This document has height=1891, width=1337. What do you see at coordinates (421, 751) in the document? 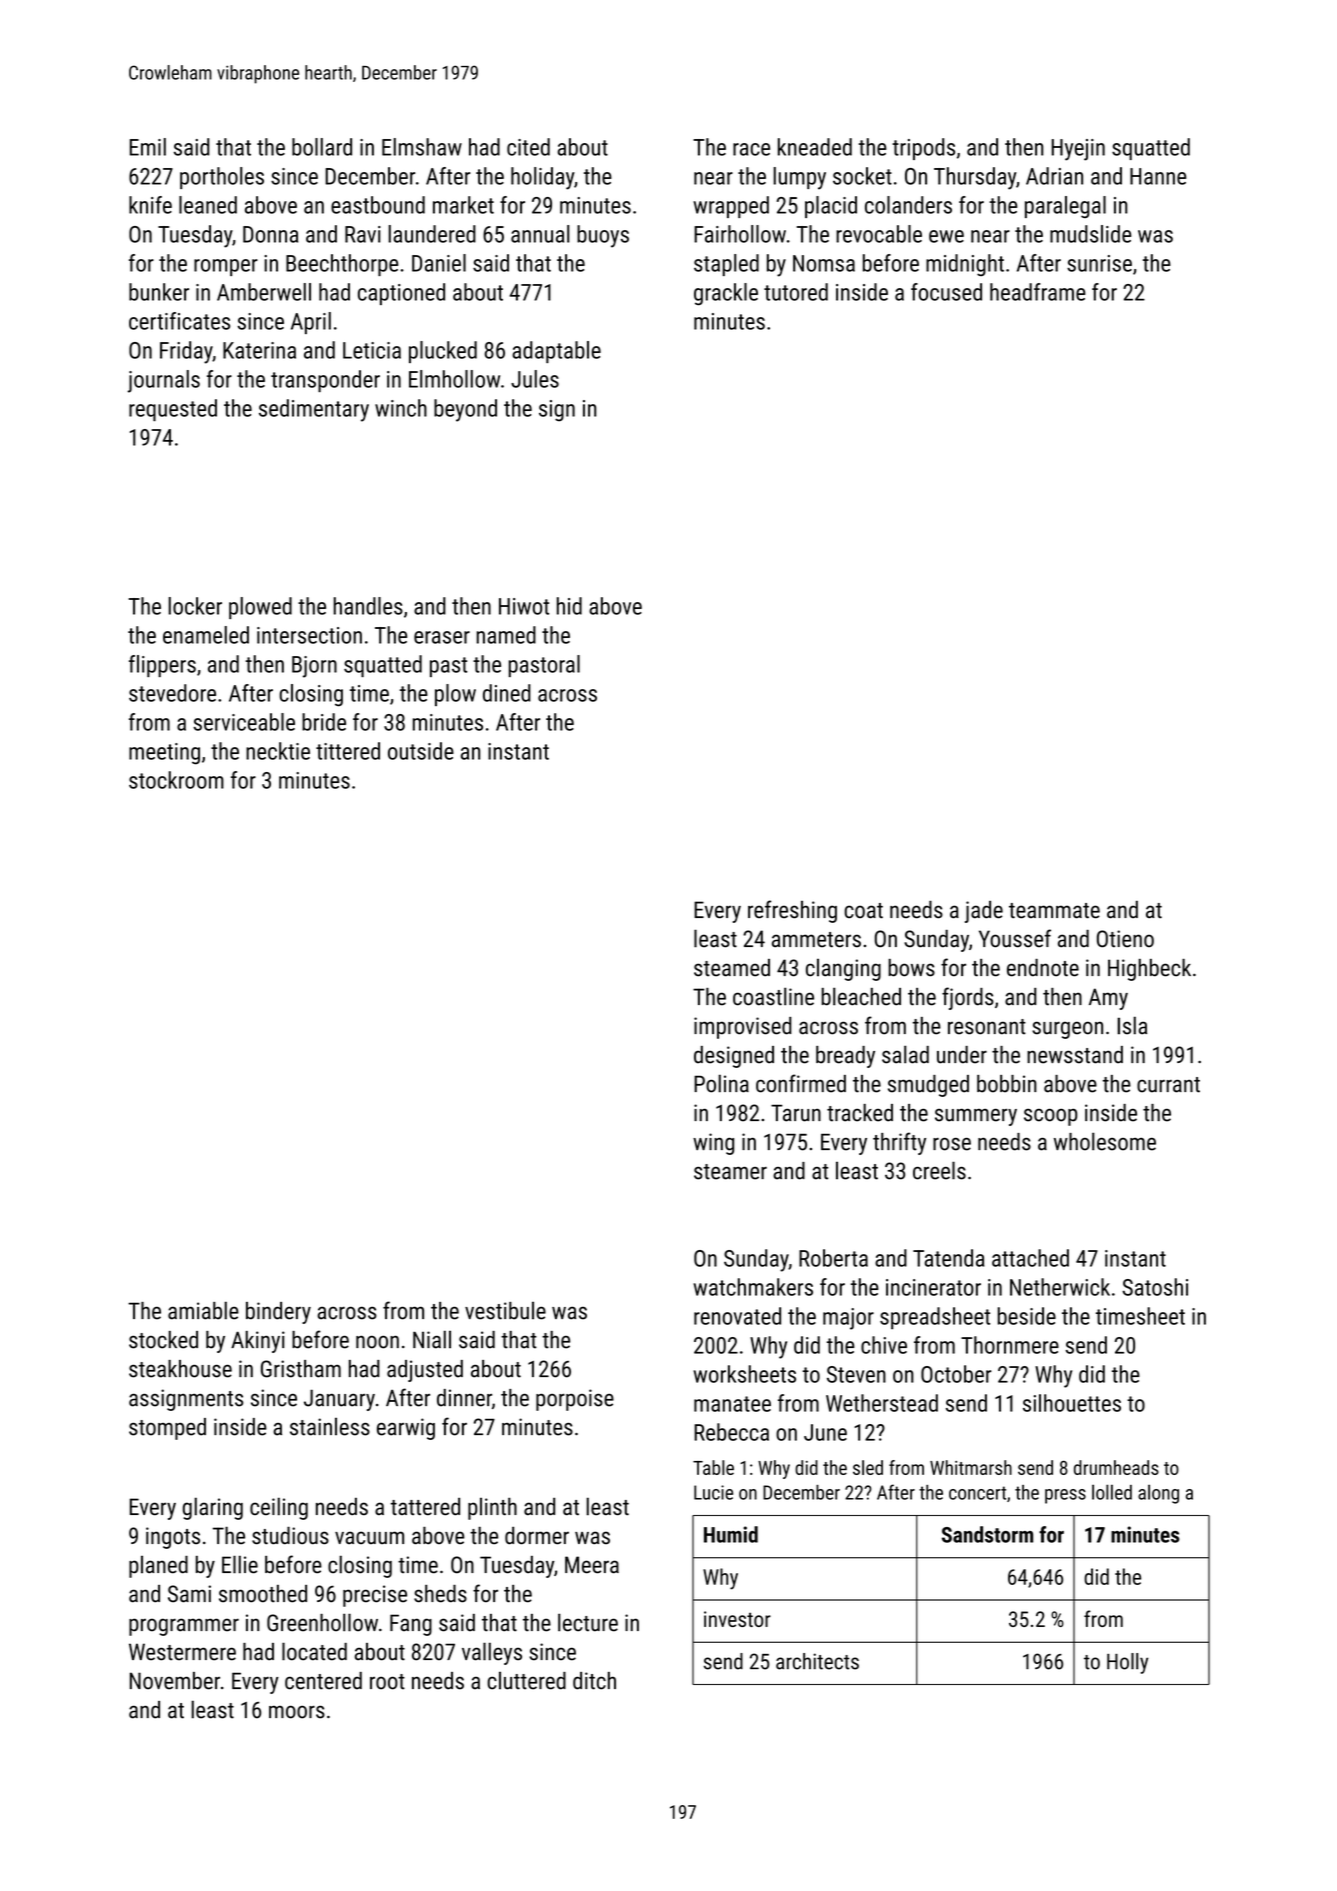
I see `outside` at bounding box center [421, 751].
